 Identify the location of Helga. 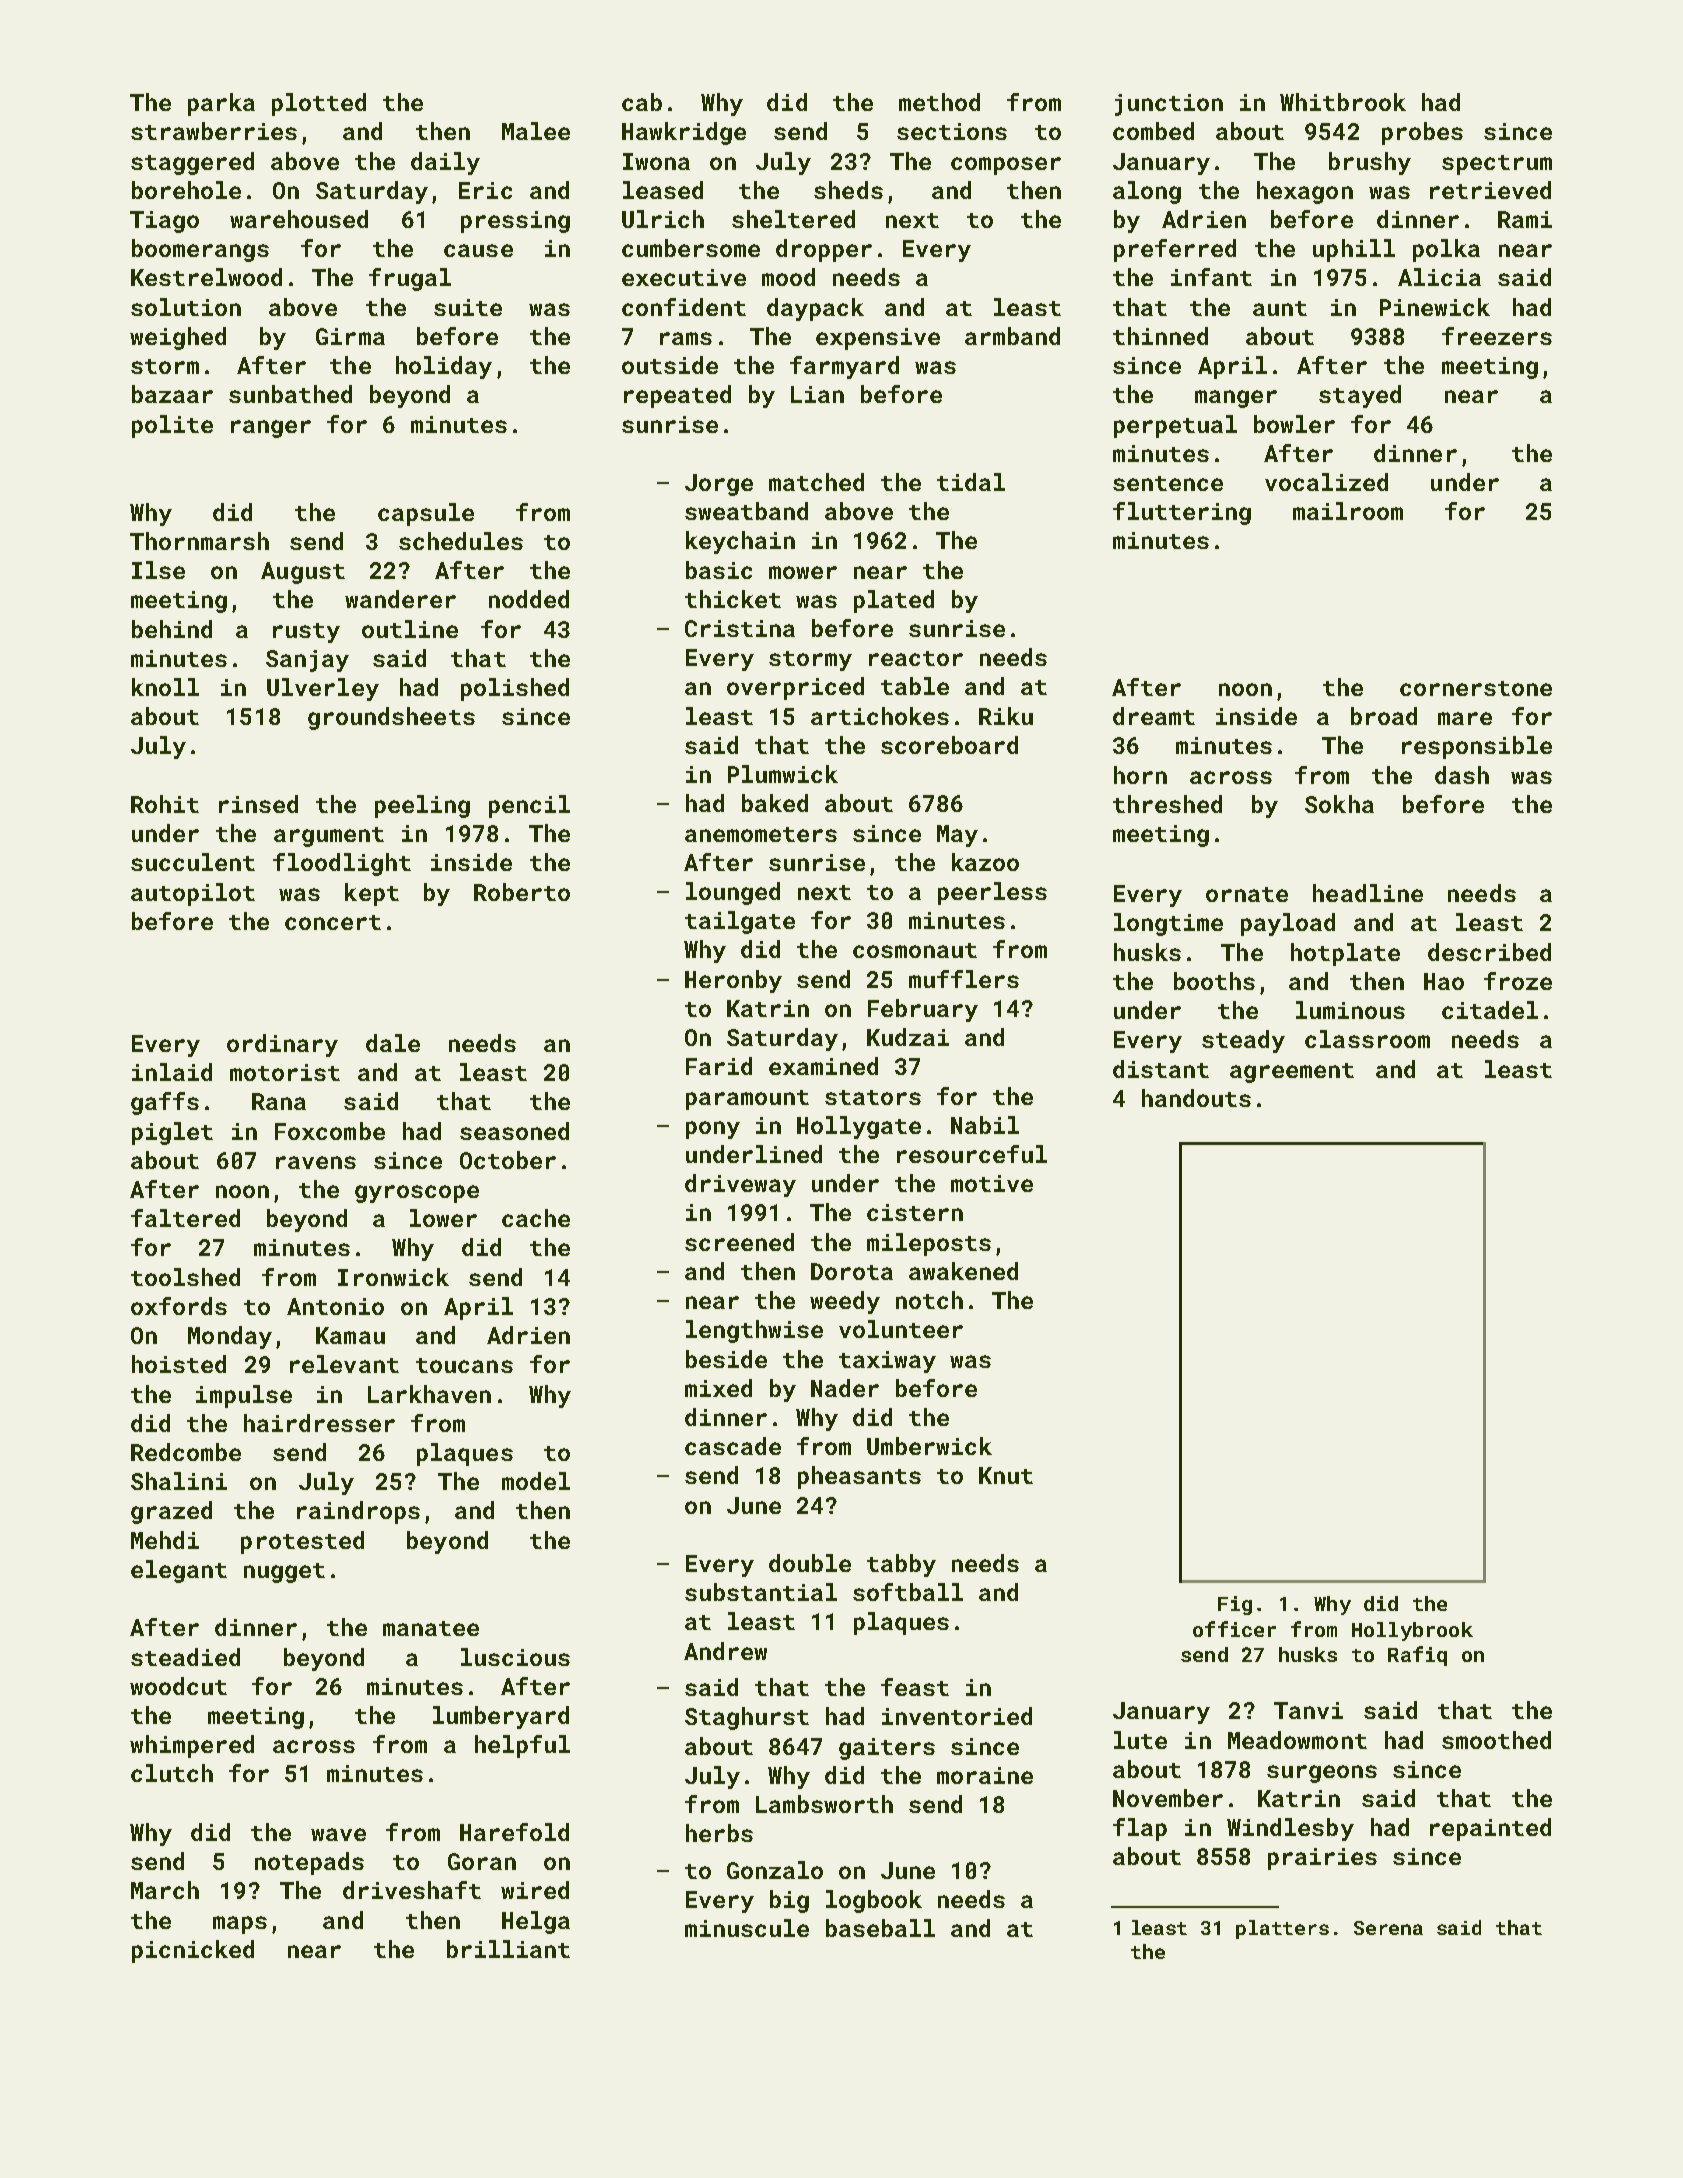
(536, 1922).
